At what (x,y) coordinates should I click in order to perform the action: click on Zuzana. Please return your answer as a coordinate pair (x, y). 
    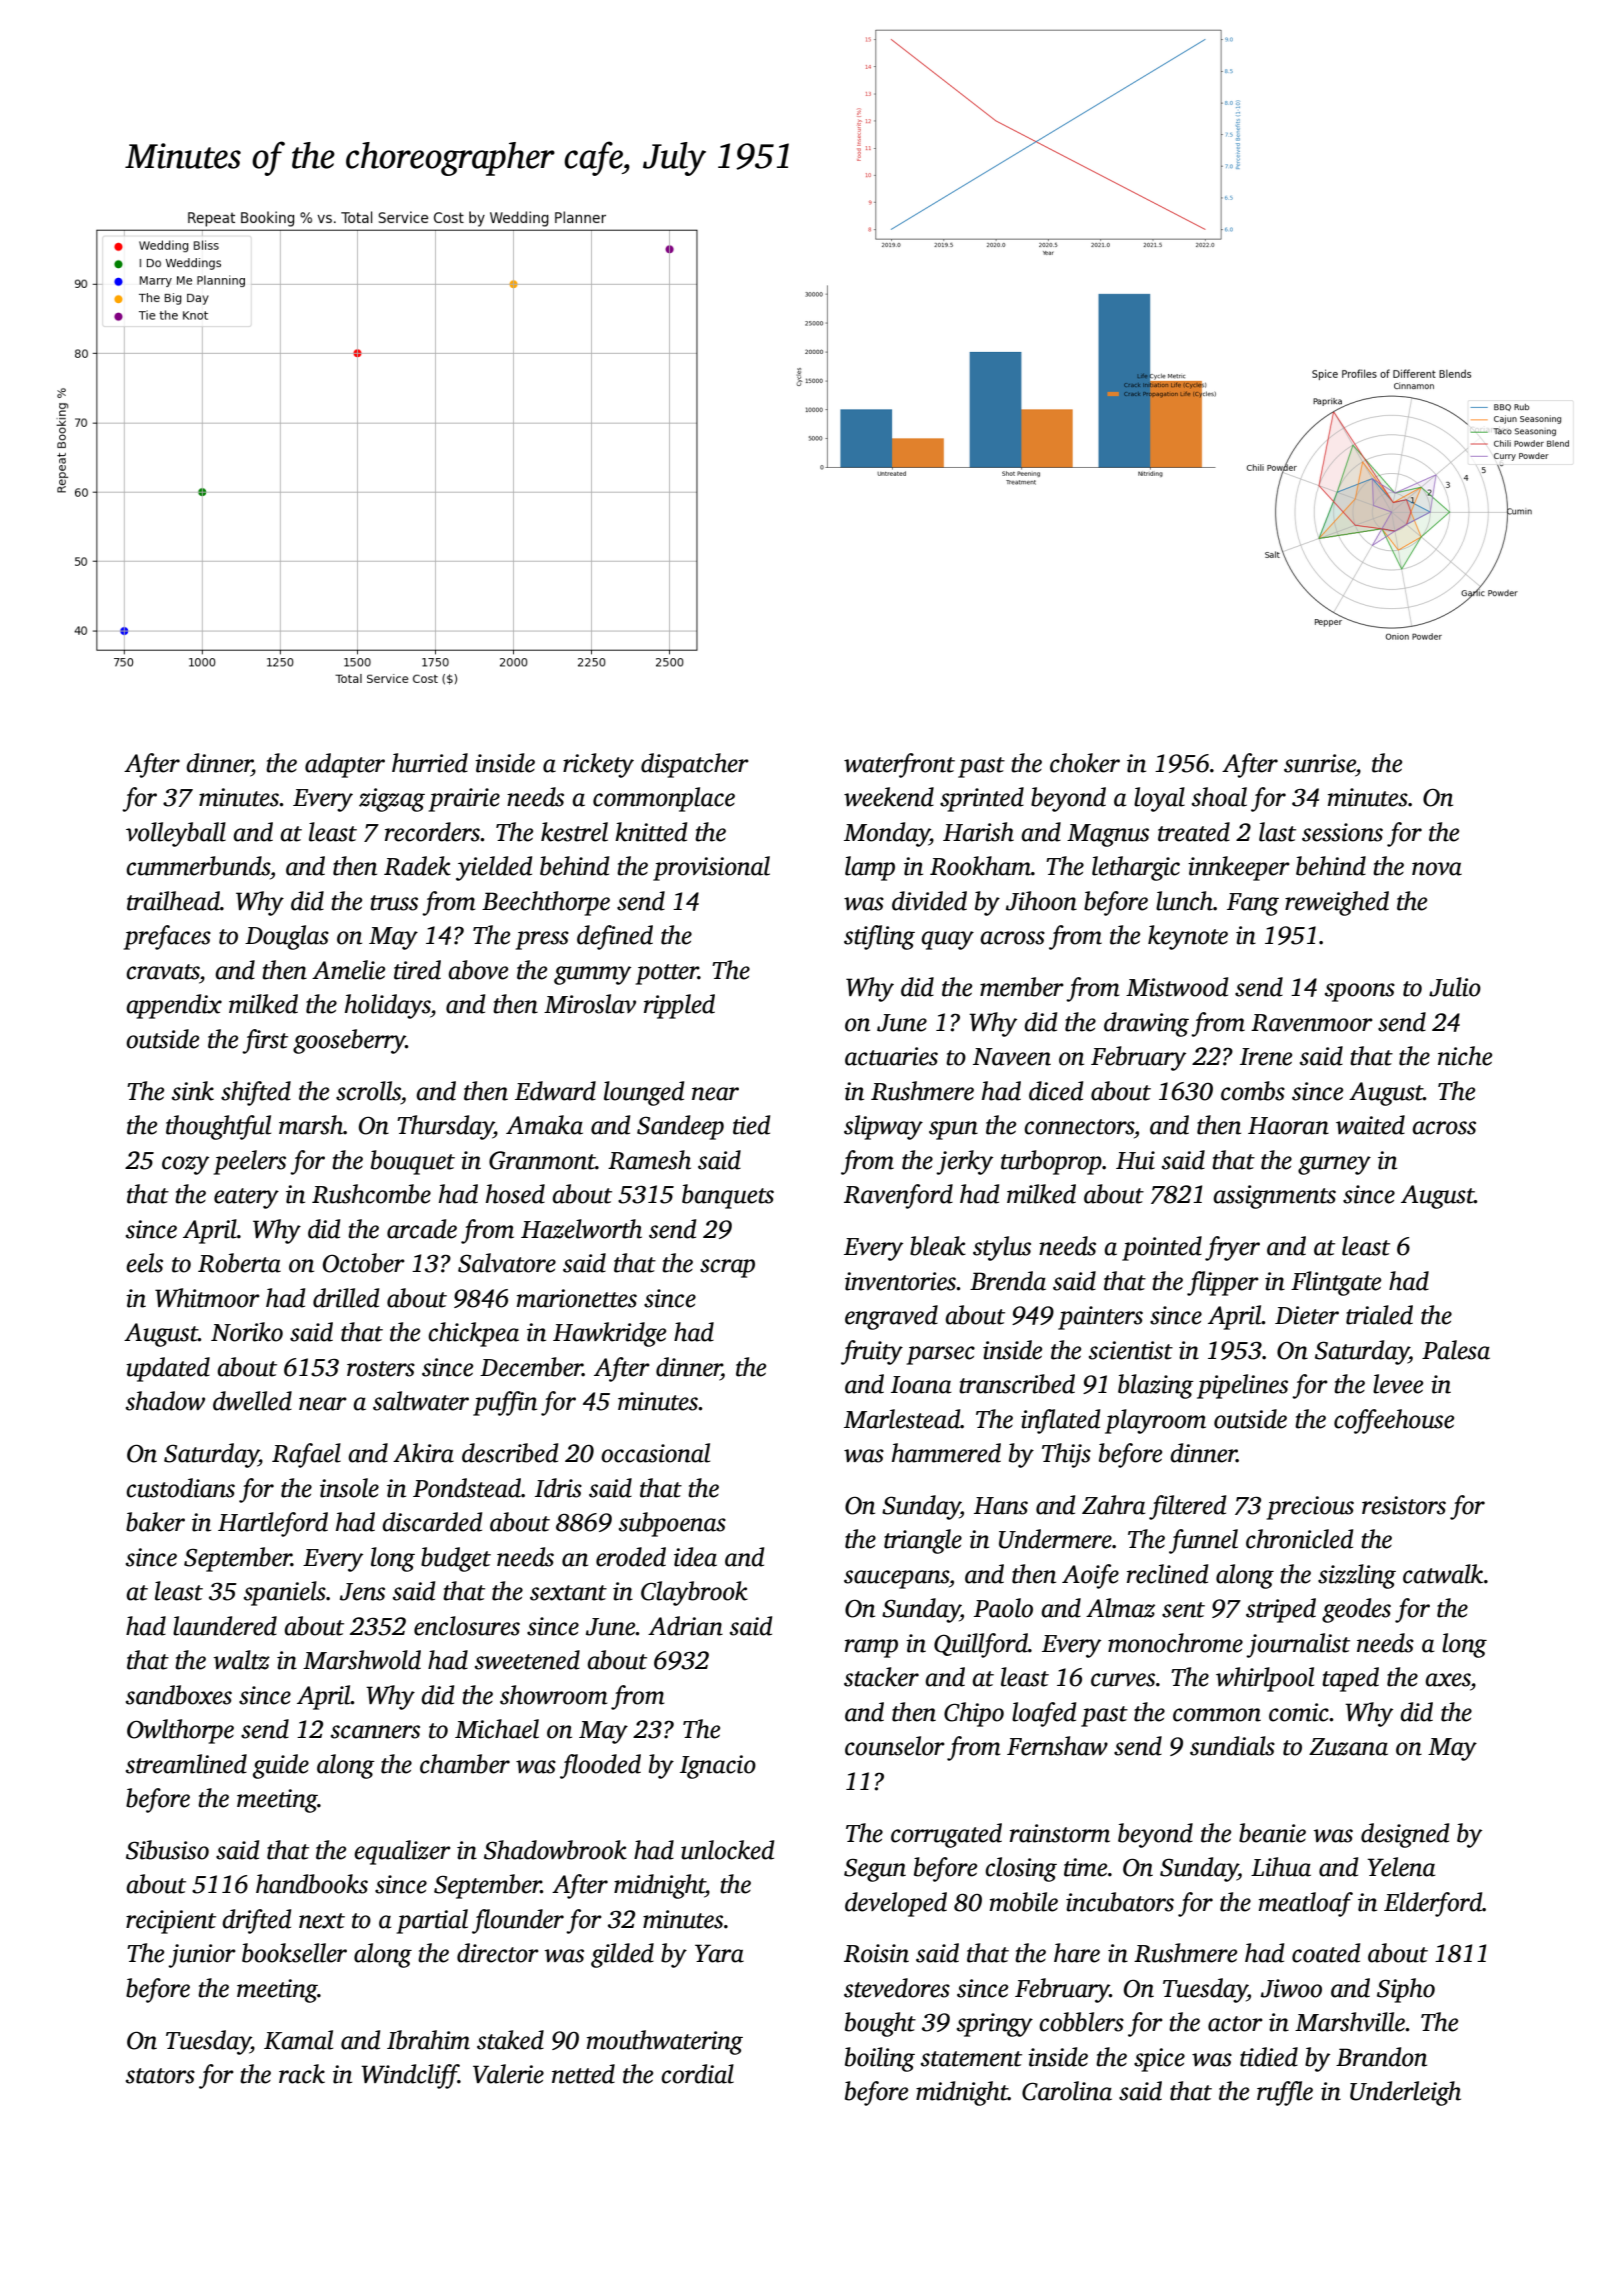
    Looking at the image, I should click on (1348, 1747).
